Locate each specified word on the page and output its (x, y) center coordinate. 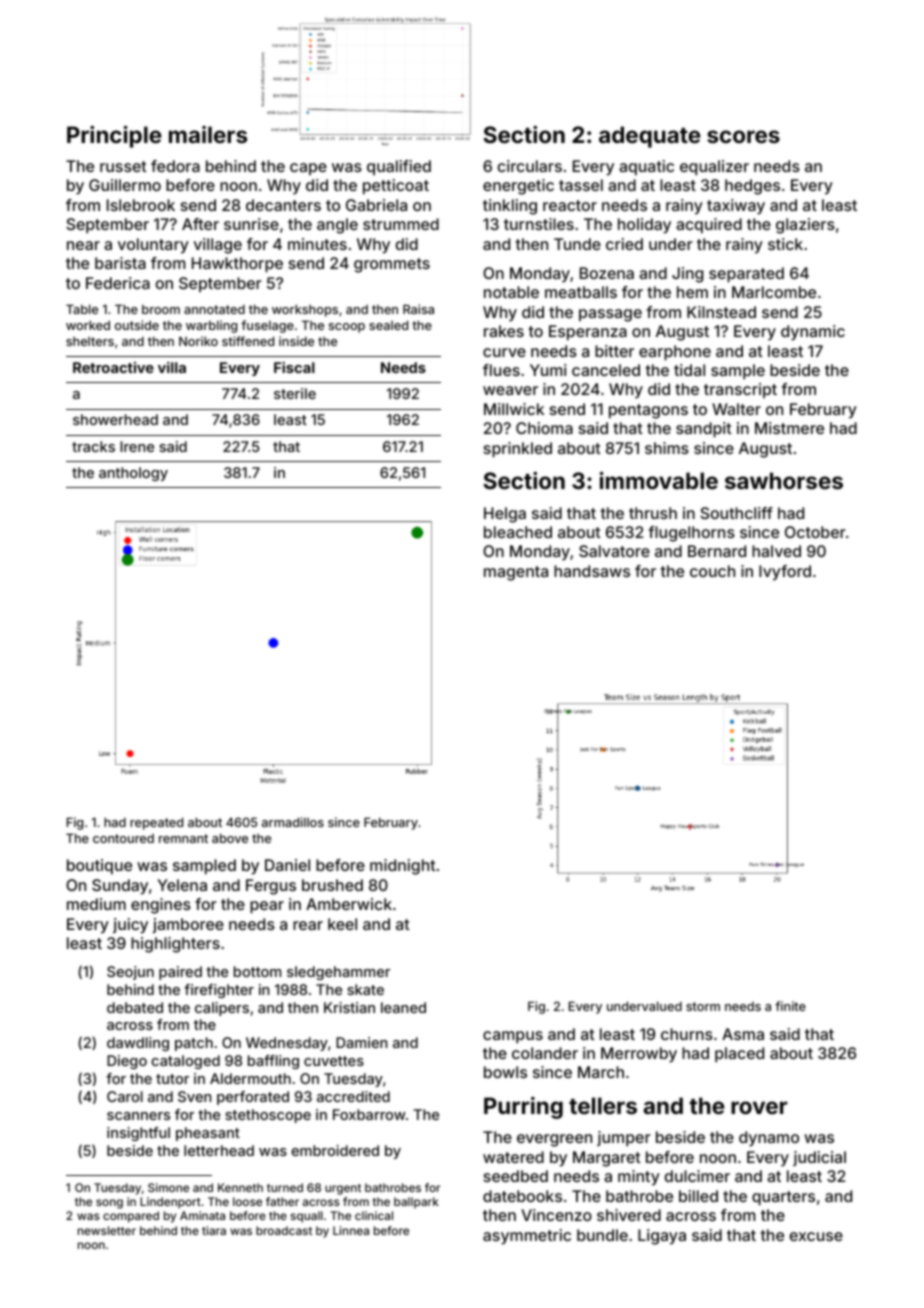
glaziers (805, 226)
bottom (257, 971)
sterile (295, 393)
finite (790, 1006)
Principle (114, 137)
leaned (403, 1007)
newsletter (107, 1230)
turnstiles (539, 224)
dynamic (813, 333)
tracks (93, 446)
